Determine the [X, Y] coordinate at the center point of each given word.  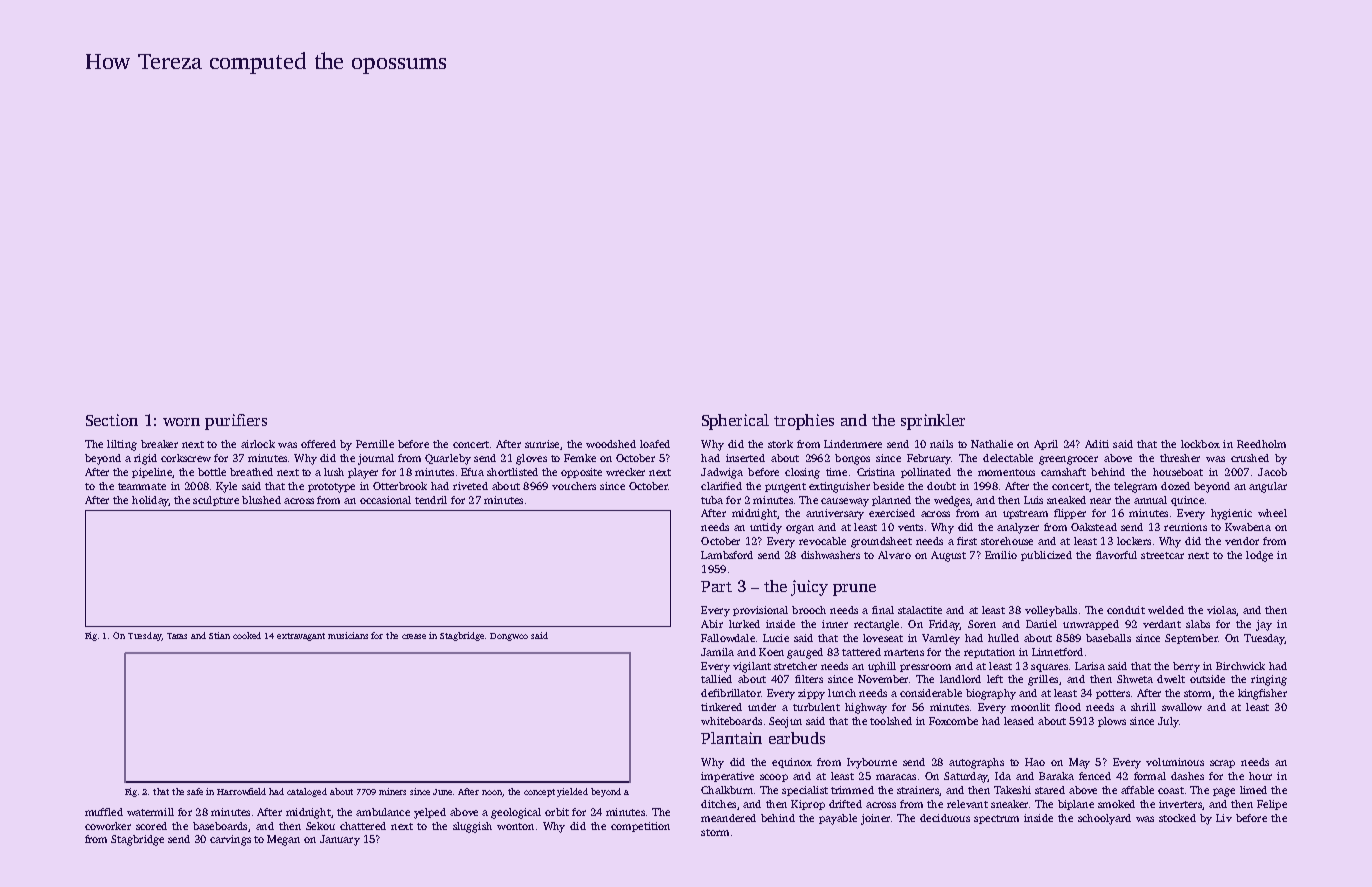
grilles [1043, 680]
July [1168, 722]
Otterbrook [400, 486]
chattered [363, 826]
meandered [728, 818]
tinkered [721, 707]
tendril [431, 500]
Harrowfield [241, 791]
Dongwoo [509, 637]
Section [112, 420]
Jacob [1272, 472]
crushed [1250, 458]
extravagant [301, 637]
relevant [967, 804]
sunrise [542, 444]
